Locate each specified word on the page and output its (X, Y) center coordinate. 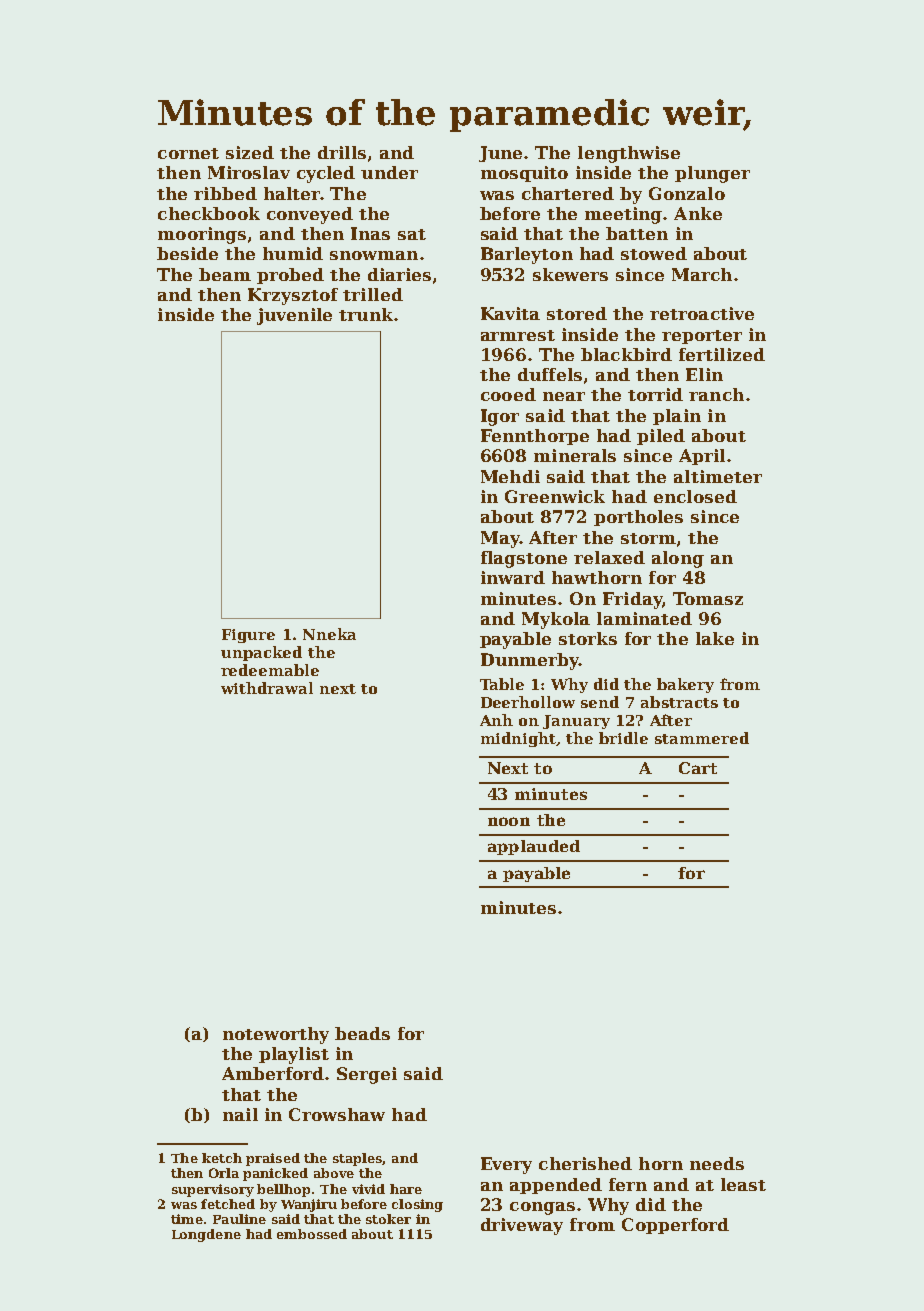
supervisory (213, 1190)
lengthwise (629, 154)
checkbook (209, 213)
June (500, 154)
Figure (248, 636)
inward (513, 577)
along (678, 559)
